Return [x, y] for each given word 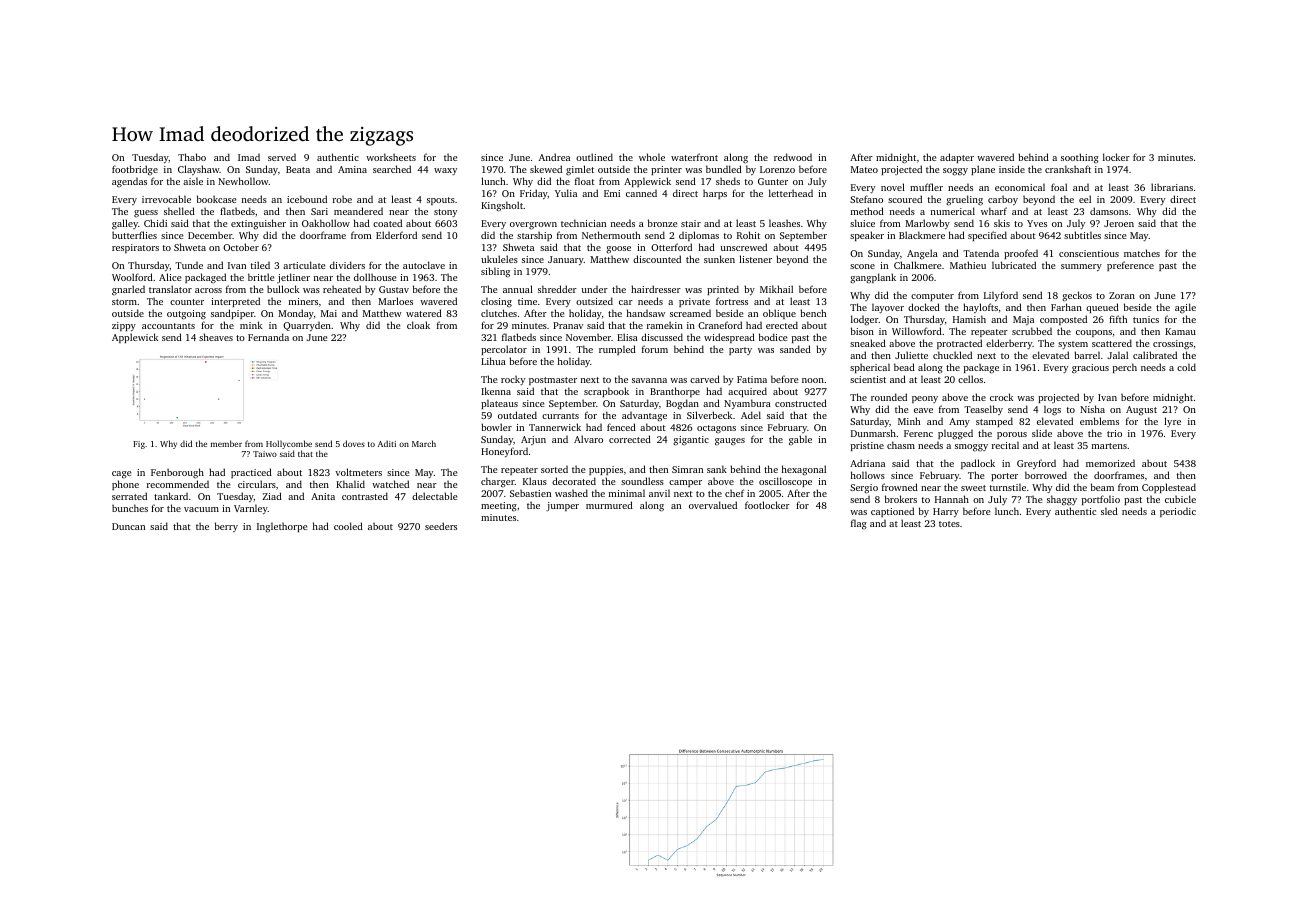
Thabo [192, 157]
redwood [793, 157]
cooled [348, 526]
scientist [868, 379]
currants [560, 416]
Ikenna [496, 391]
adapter [957, 158]
